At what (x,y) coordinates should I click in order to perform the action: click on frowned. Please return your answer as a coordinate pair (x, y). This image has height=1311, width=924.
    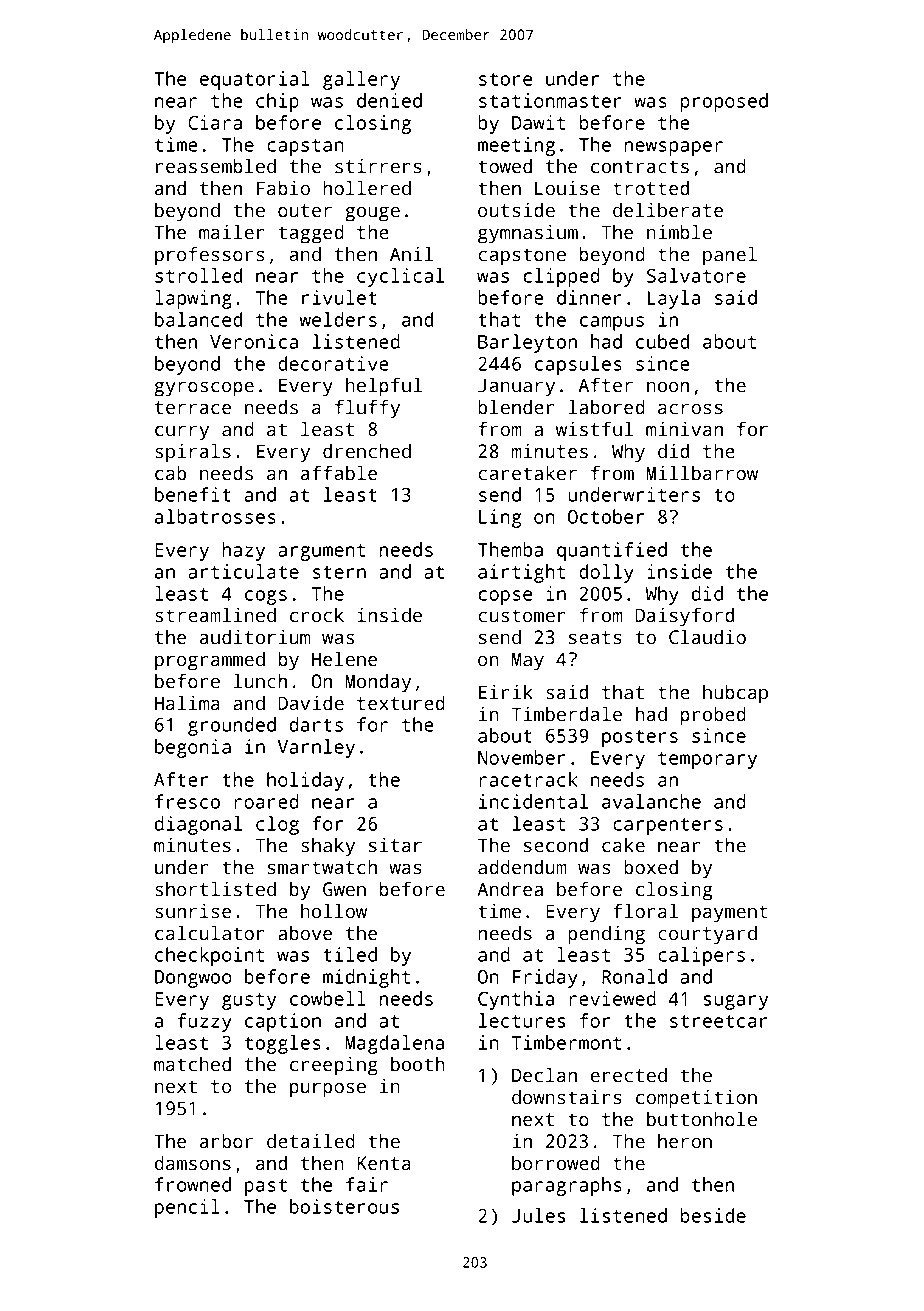
    Looking at the image, I should click on (193, 1184).
